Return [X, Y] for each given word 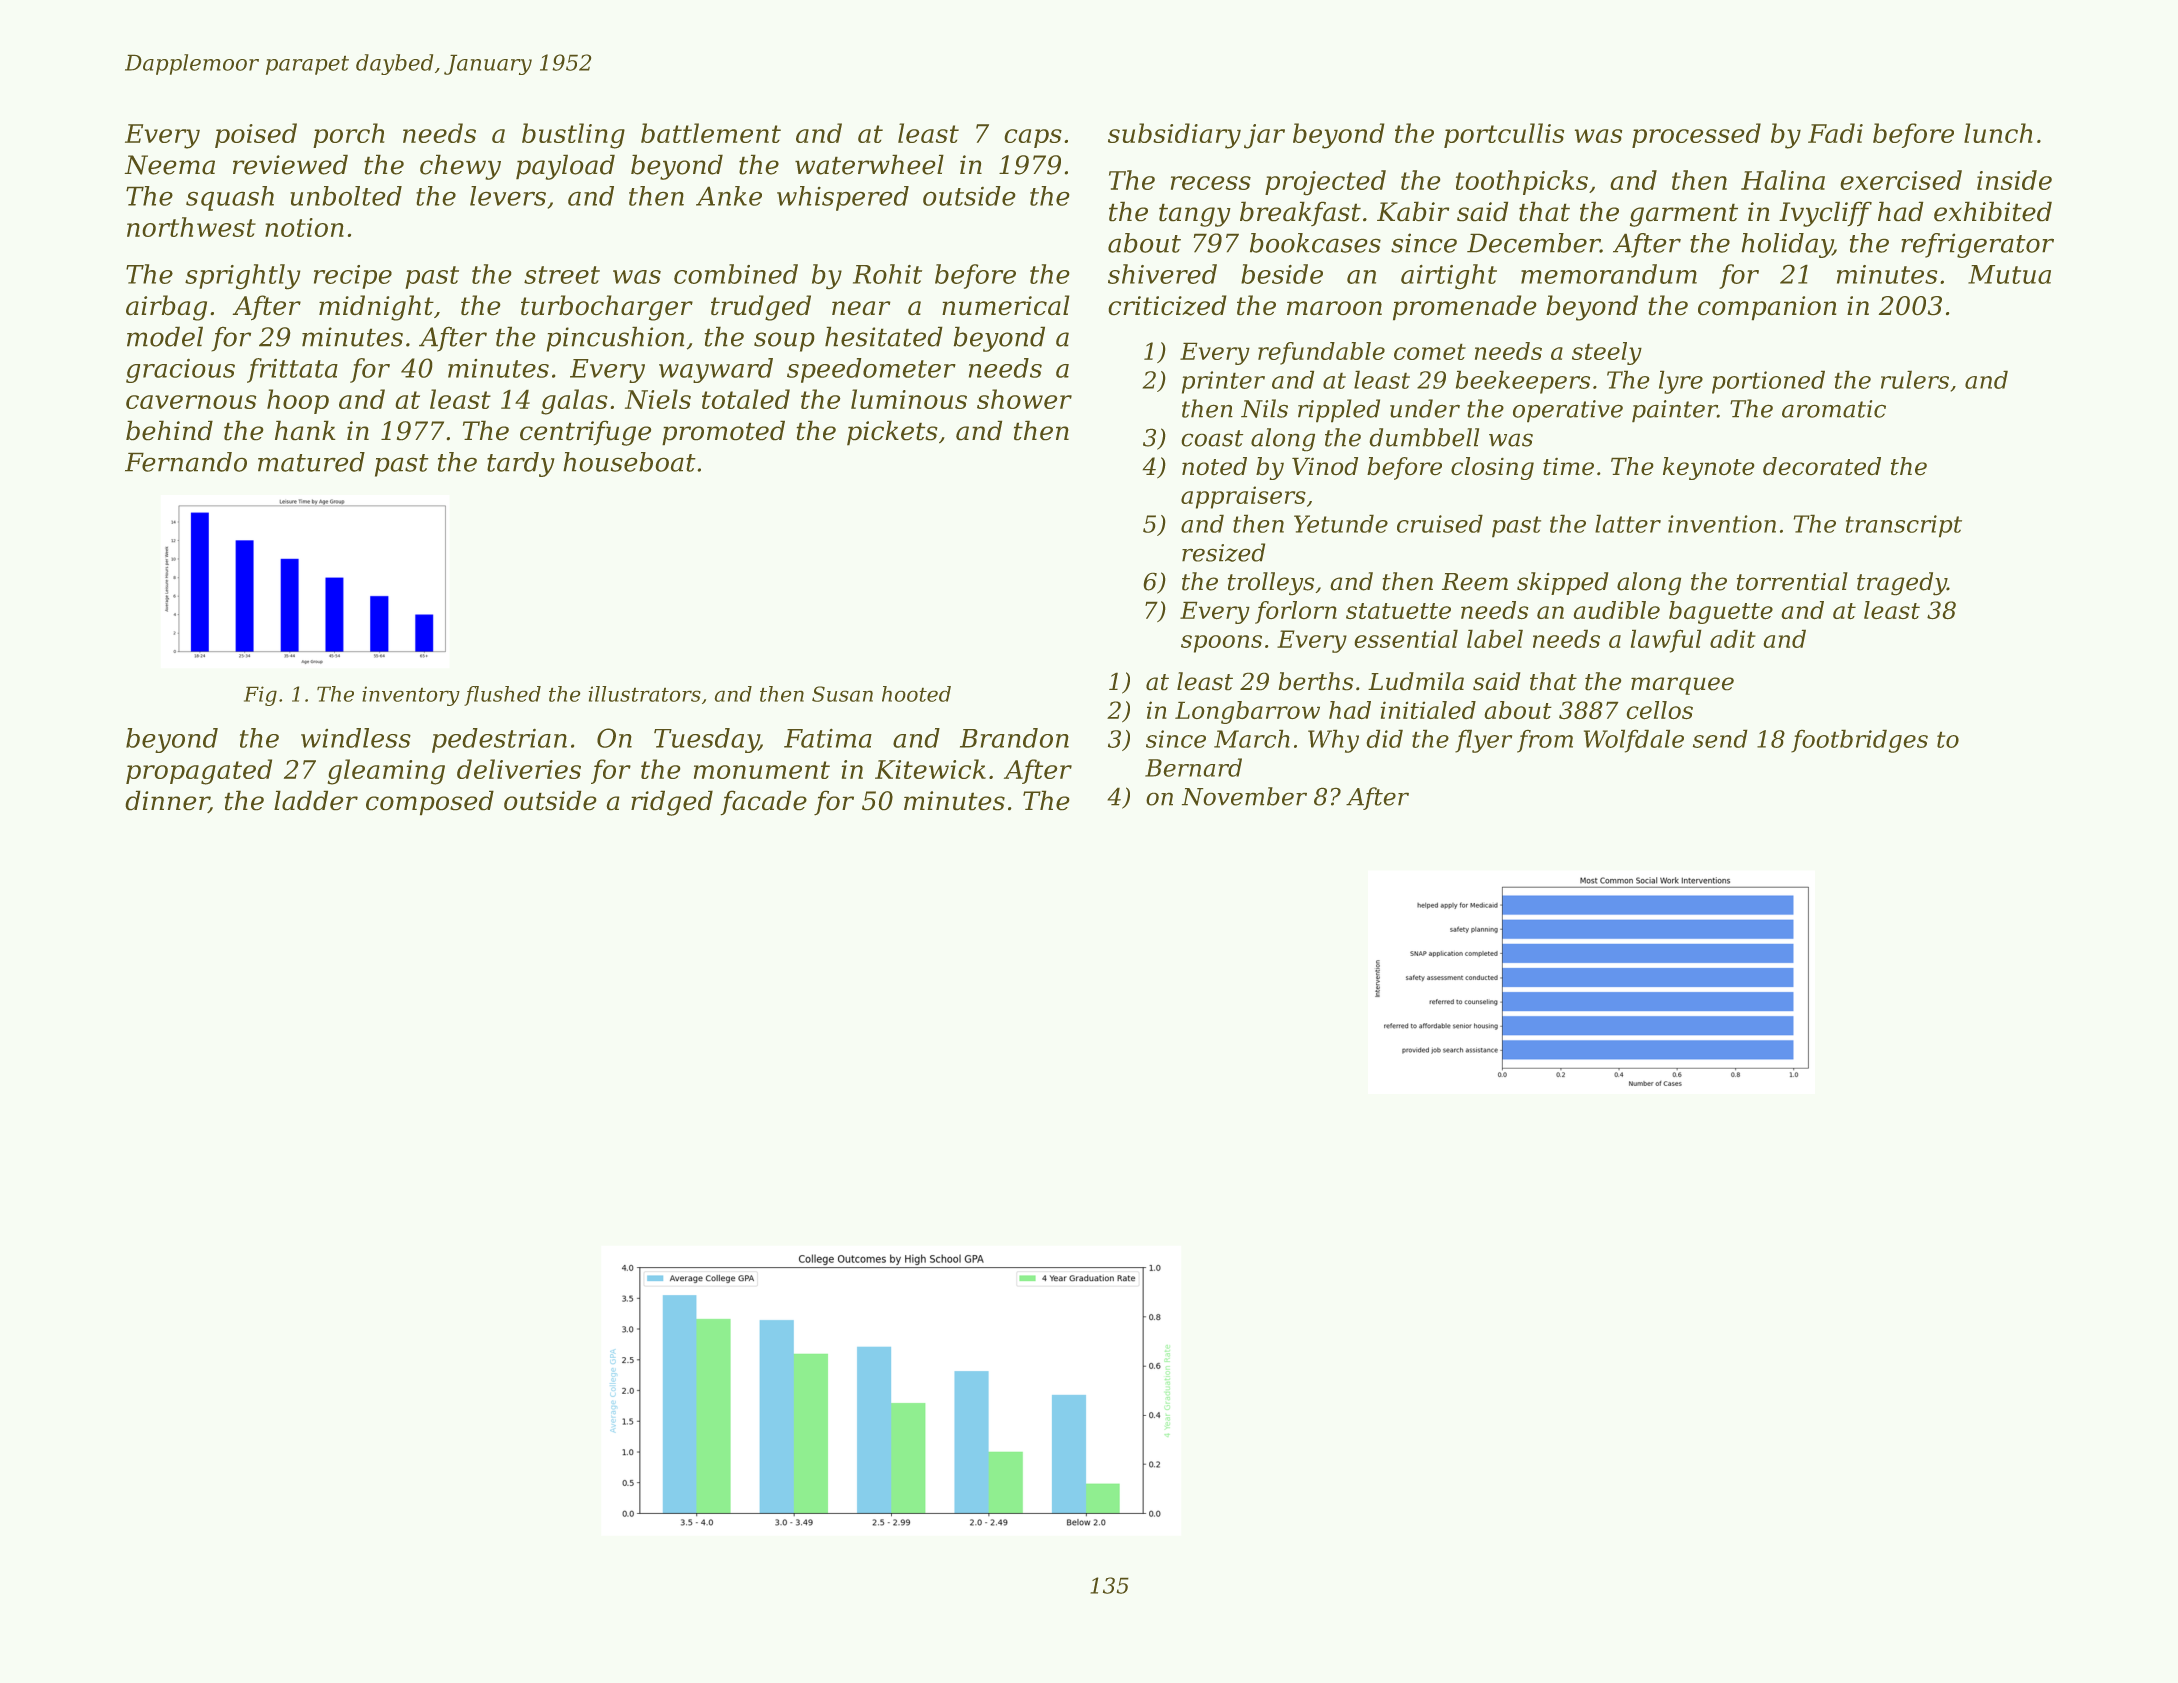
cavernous [191, 402]
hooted [916, 694]
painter [1674, 411]
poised [256, 135]
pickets [892, 433]
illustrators [645, 694]
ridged [672, 803]
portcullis [1504, 135]
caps [1033, 138]
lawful [1666, 641]
